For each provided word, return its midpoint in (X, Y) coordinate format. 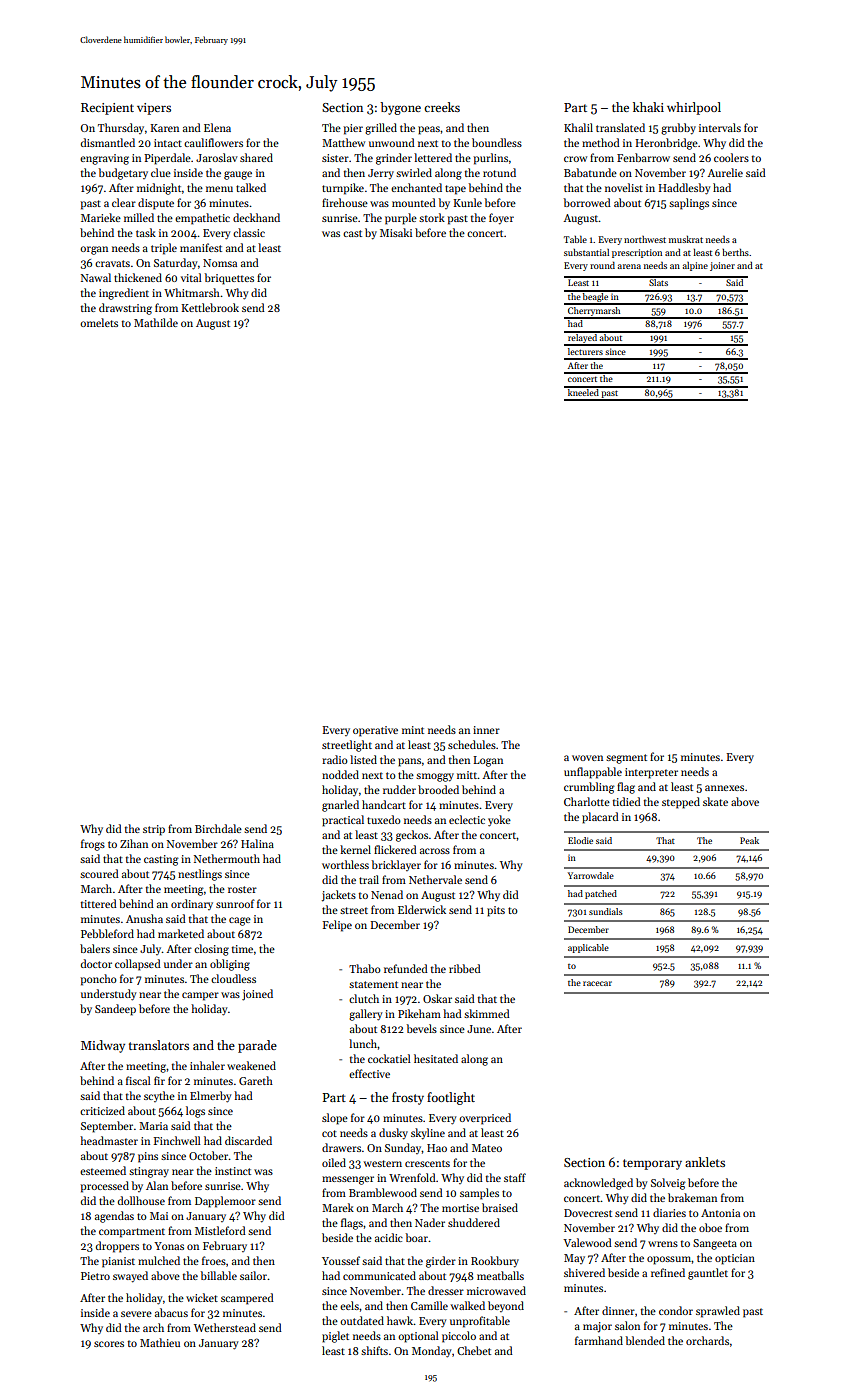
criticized (102, 1110)
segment (626, 759)
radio (335, 759)
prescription (637, 253)
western (383, 1163)
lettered (433, 157)
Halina (257, 843)
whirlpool (694, 108)
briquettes (229, 279)
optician (735, 1259)
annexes (724, 788)
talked (251, 187)
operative (375, 731)
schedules (472, 744)
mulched (159, 1260)
